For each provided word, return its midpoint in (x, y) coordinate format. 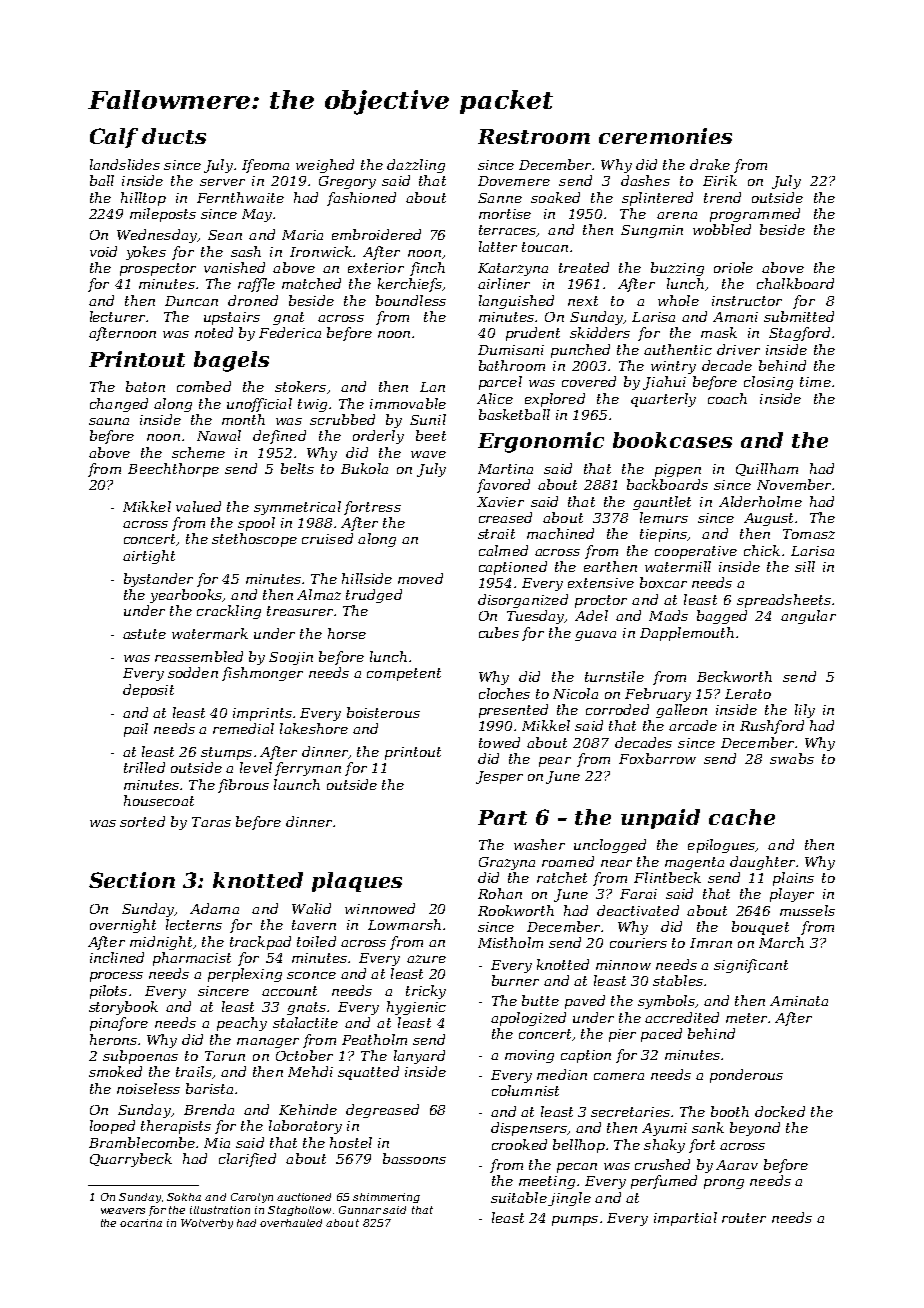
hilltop (143, 199)
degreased (382, 1111)
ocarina (141, 1223)
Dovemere (514, 181)
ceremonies (665, 136)
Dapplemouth (687, 634)
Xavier (500, 502)
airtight (149, 557)
